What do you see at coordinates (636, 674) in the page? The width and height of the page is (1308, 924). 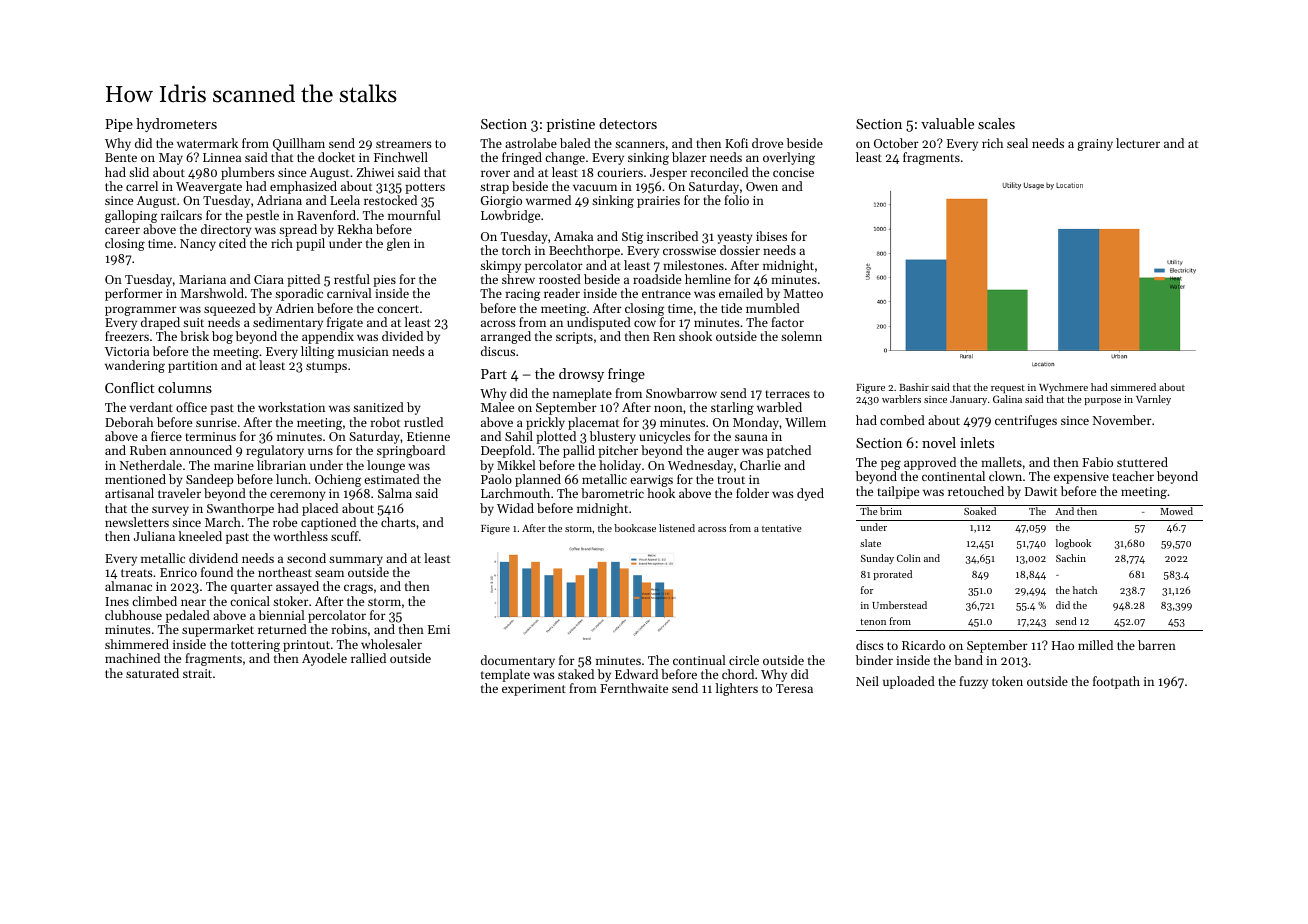 I see `Edward` at bounding box center [636, 674].
